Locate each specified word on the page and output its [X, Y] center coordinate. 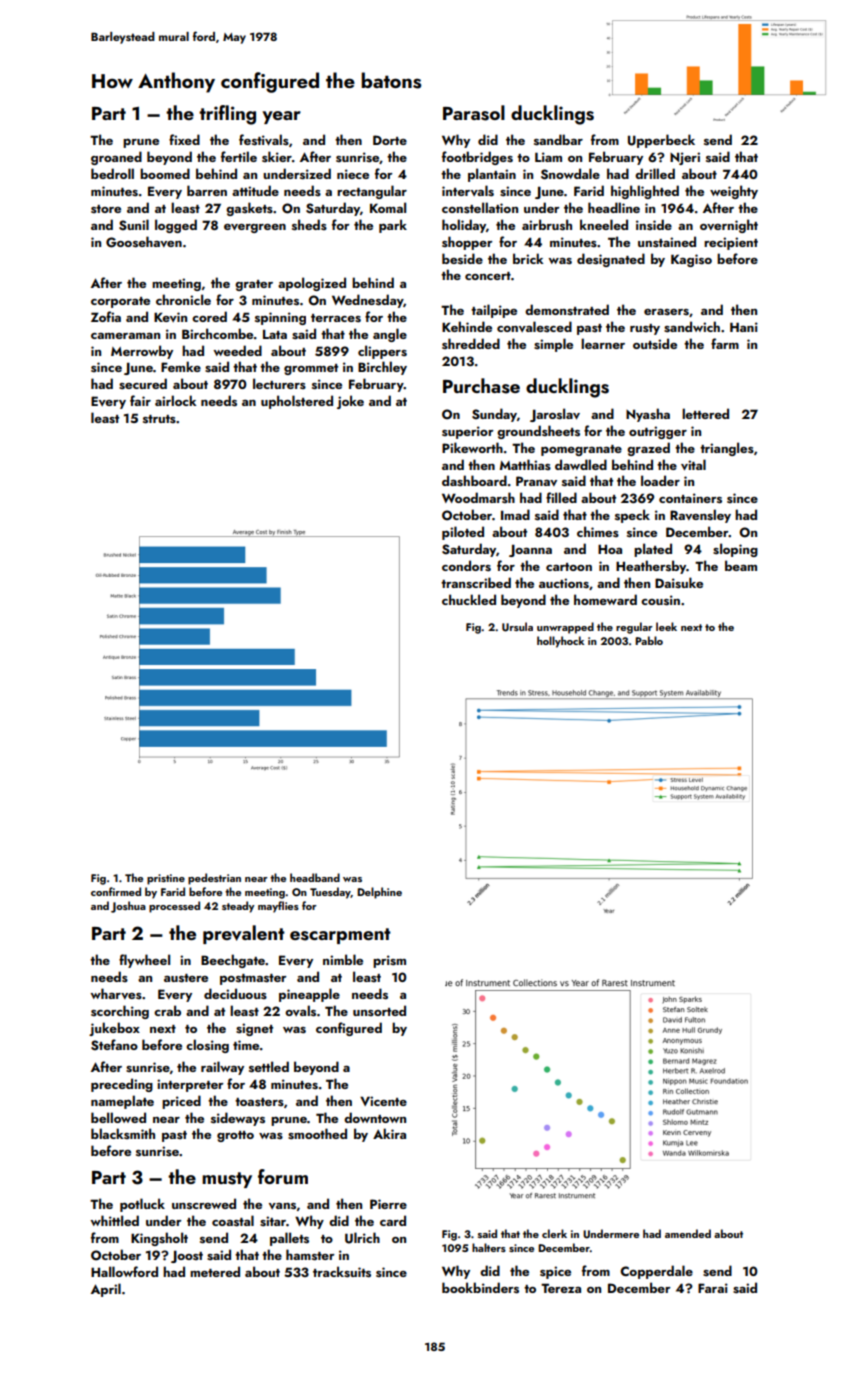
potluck [142, 1205]
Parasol [474, 113]
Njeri [685, 158]
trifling [227, 115]
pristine [166, 879]
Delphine [379, 893]
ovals [300, 1011]
